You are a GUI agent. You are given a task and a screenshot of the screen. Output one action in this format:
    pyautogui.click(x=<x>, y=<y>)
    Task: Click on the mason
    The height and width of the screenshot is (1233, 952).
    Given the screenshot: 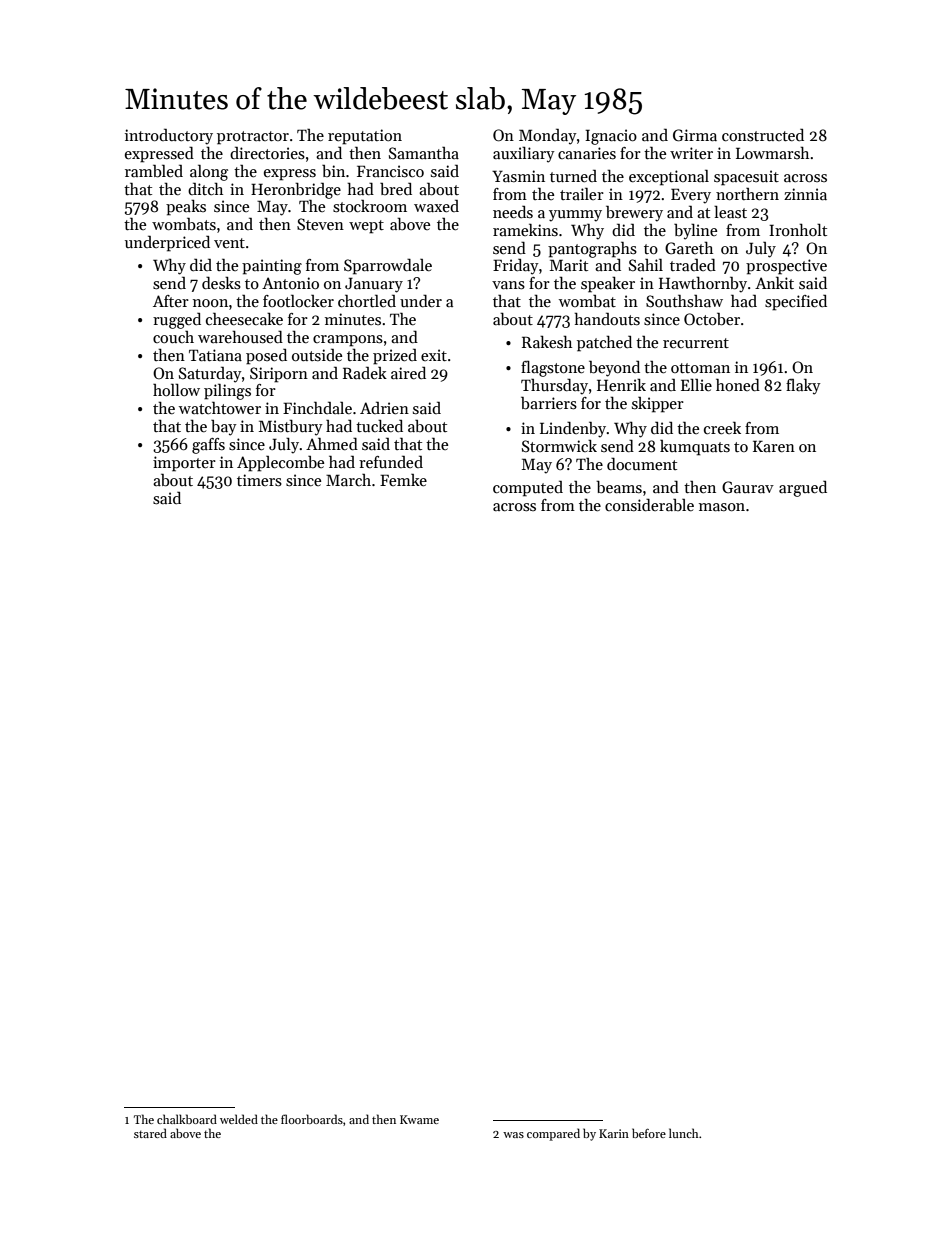 What is the action you would take?
    pyautogui.click(x=722, y=507)
